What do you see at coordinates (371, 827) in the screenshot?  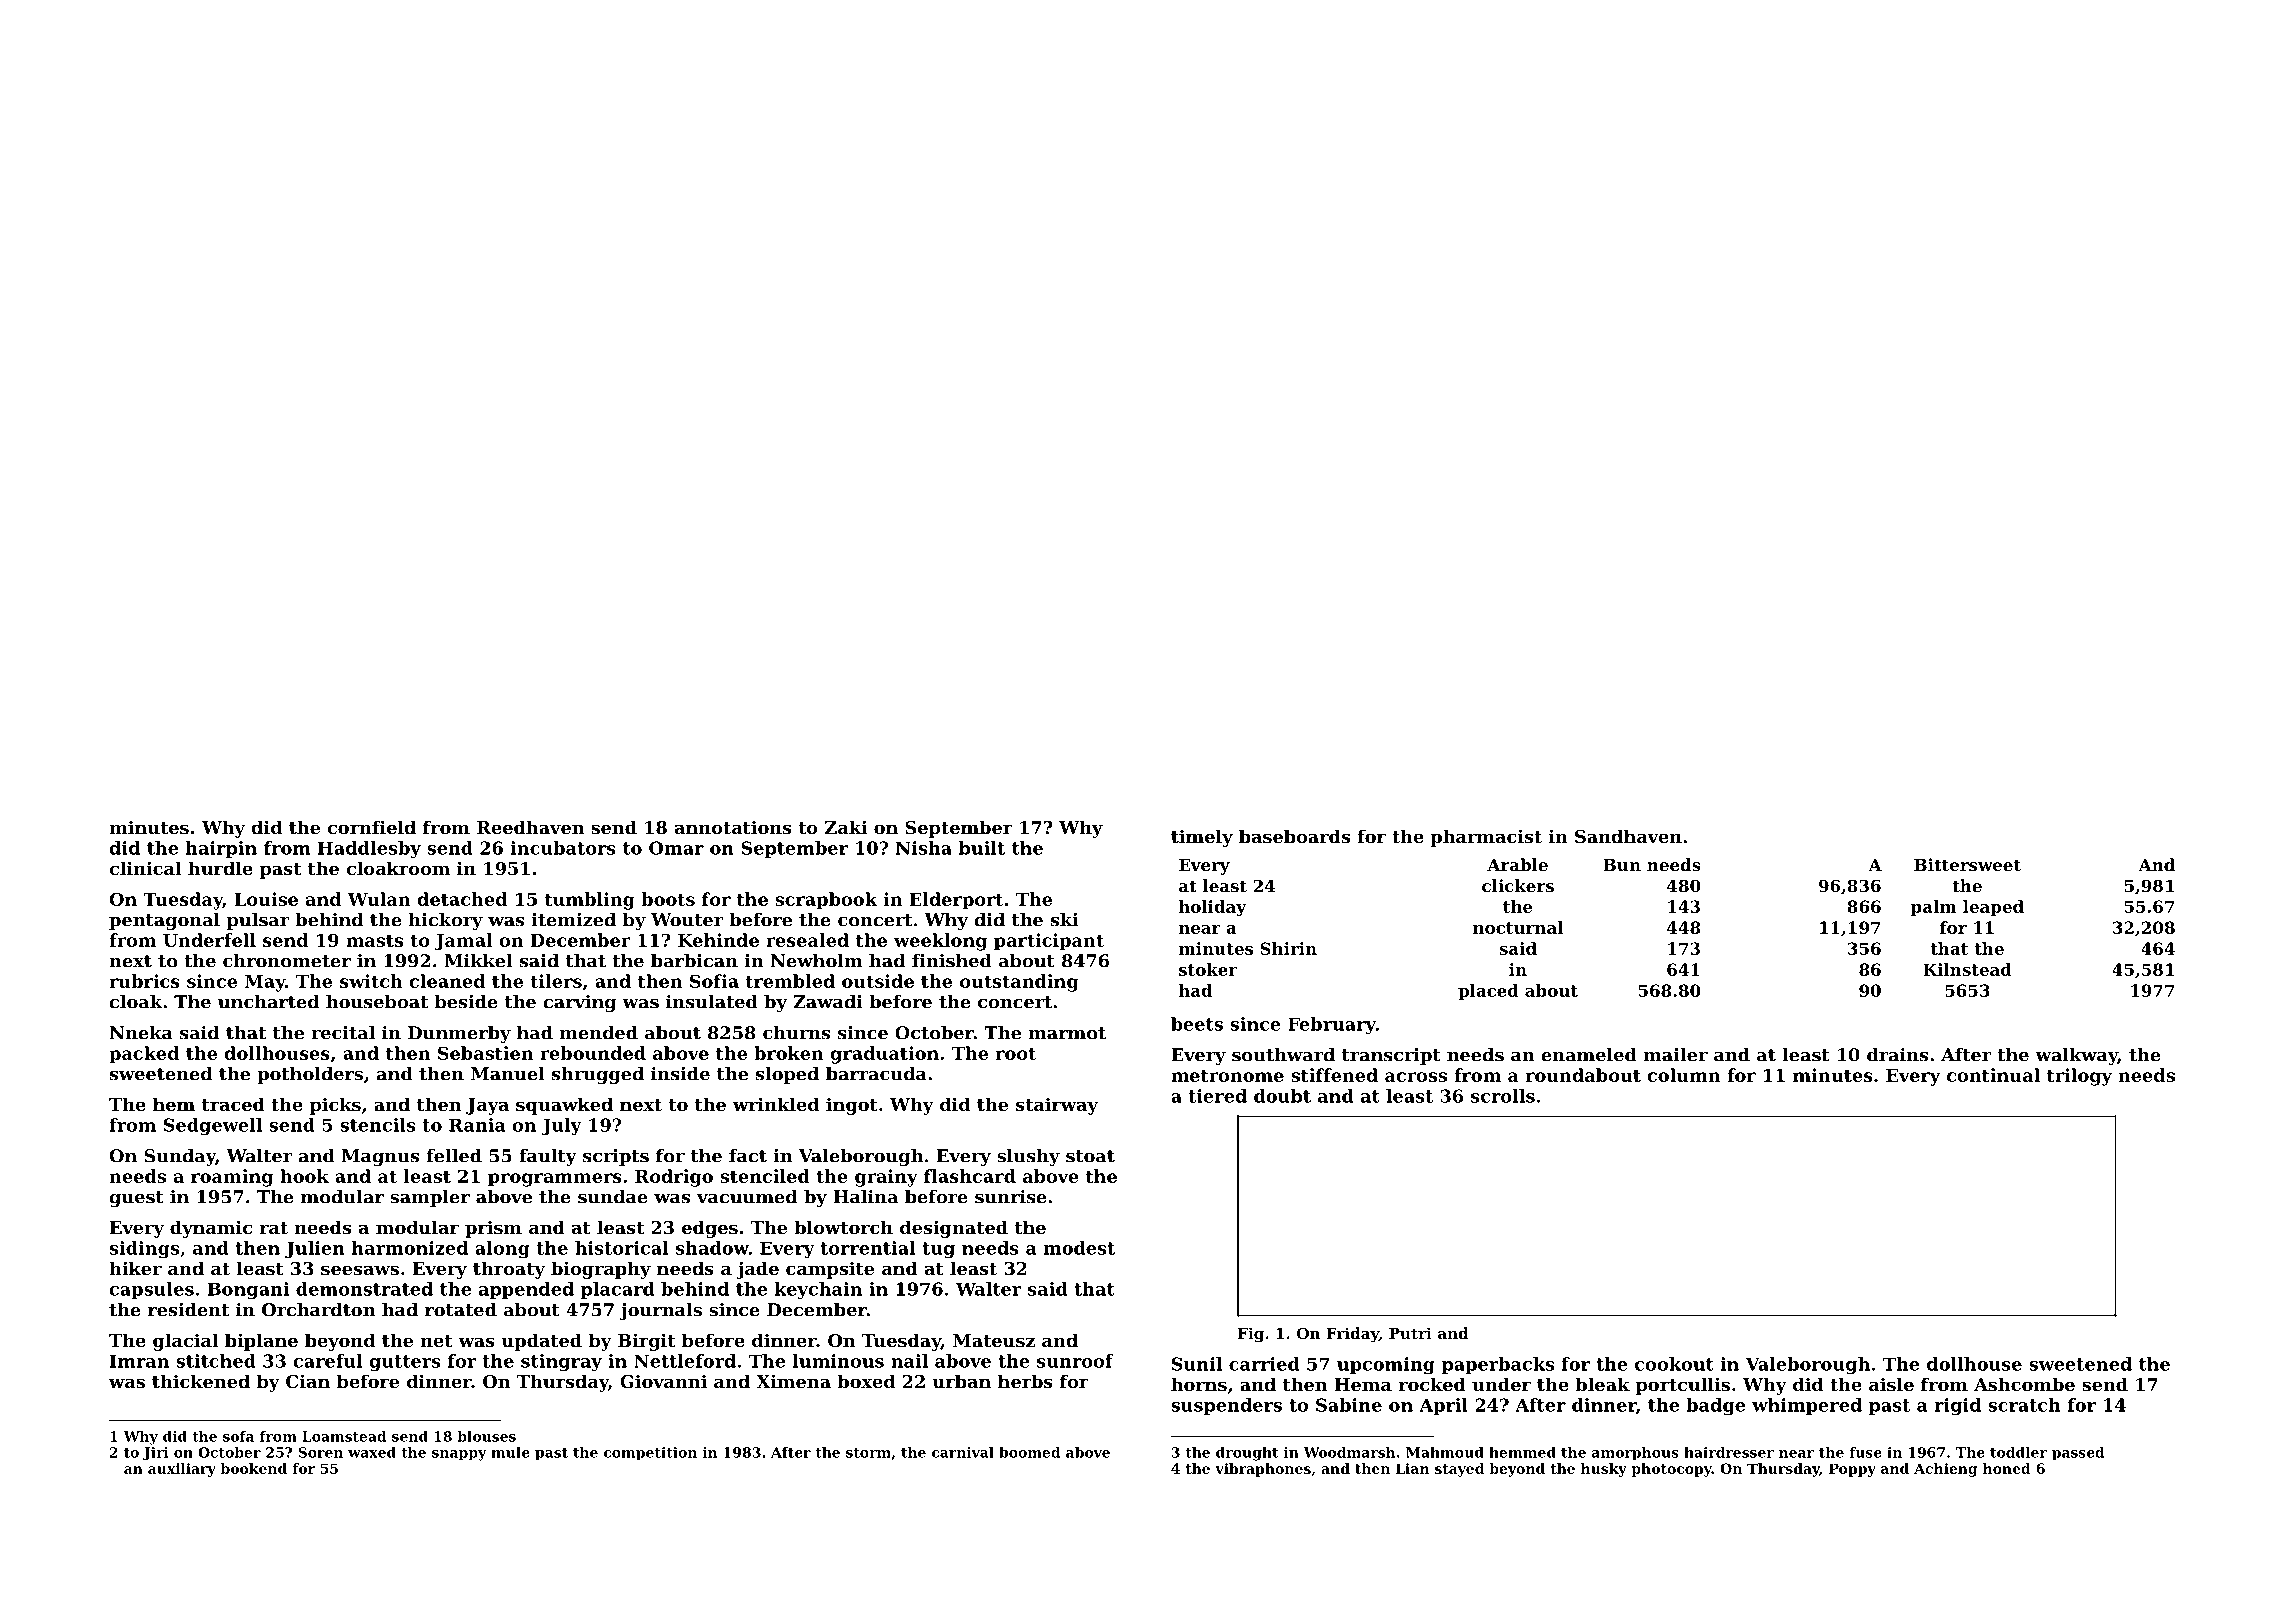 I see `cornfield` at bounding box center [371, 827].
